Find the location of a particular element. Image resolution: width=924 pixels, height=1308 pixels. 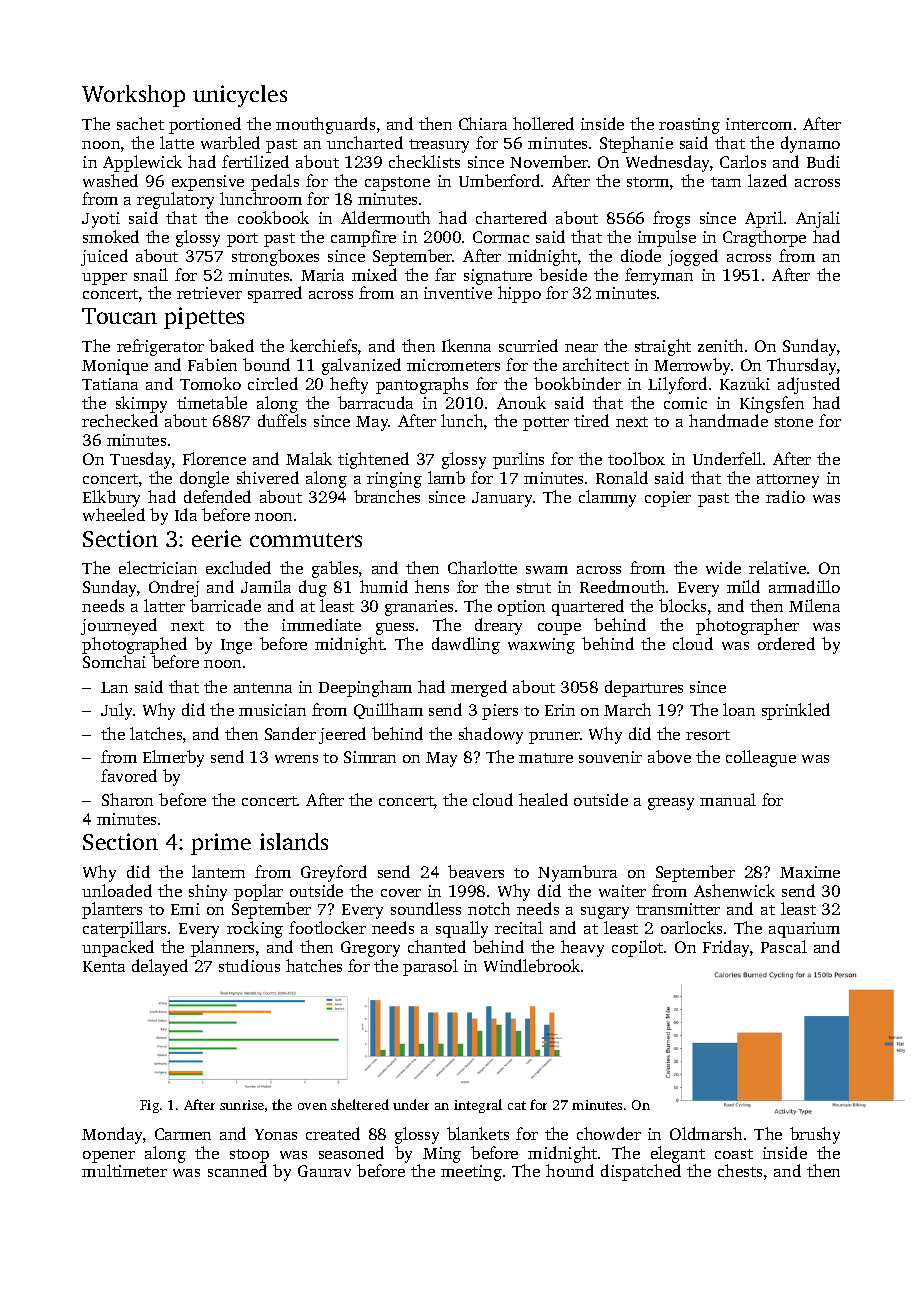

electrician is located at coordinates (158, 567).
